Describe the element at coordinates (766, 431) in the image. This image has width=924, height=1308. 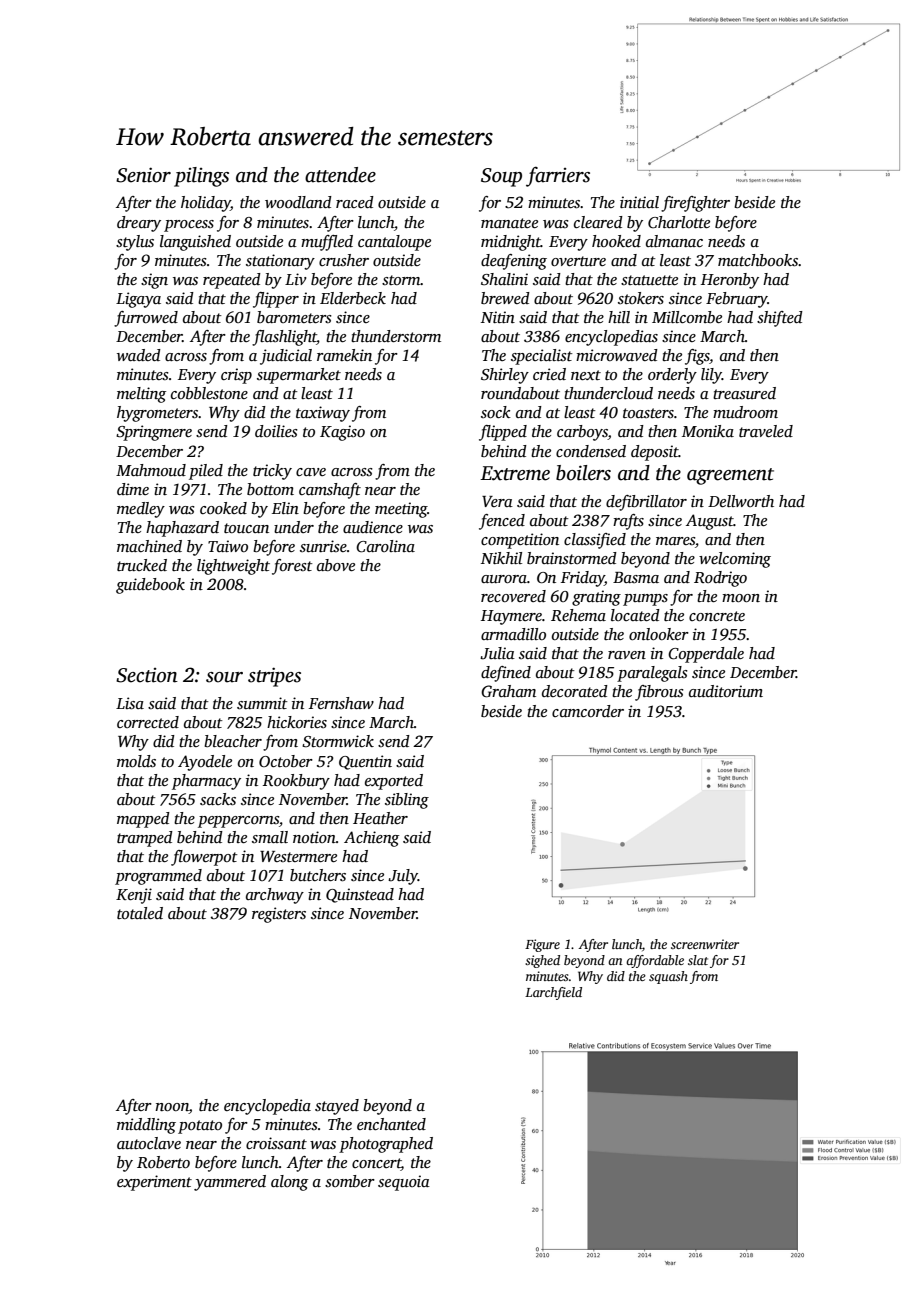
I see `traveled` at that location.
